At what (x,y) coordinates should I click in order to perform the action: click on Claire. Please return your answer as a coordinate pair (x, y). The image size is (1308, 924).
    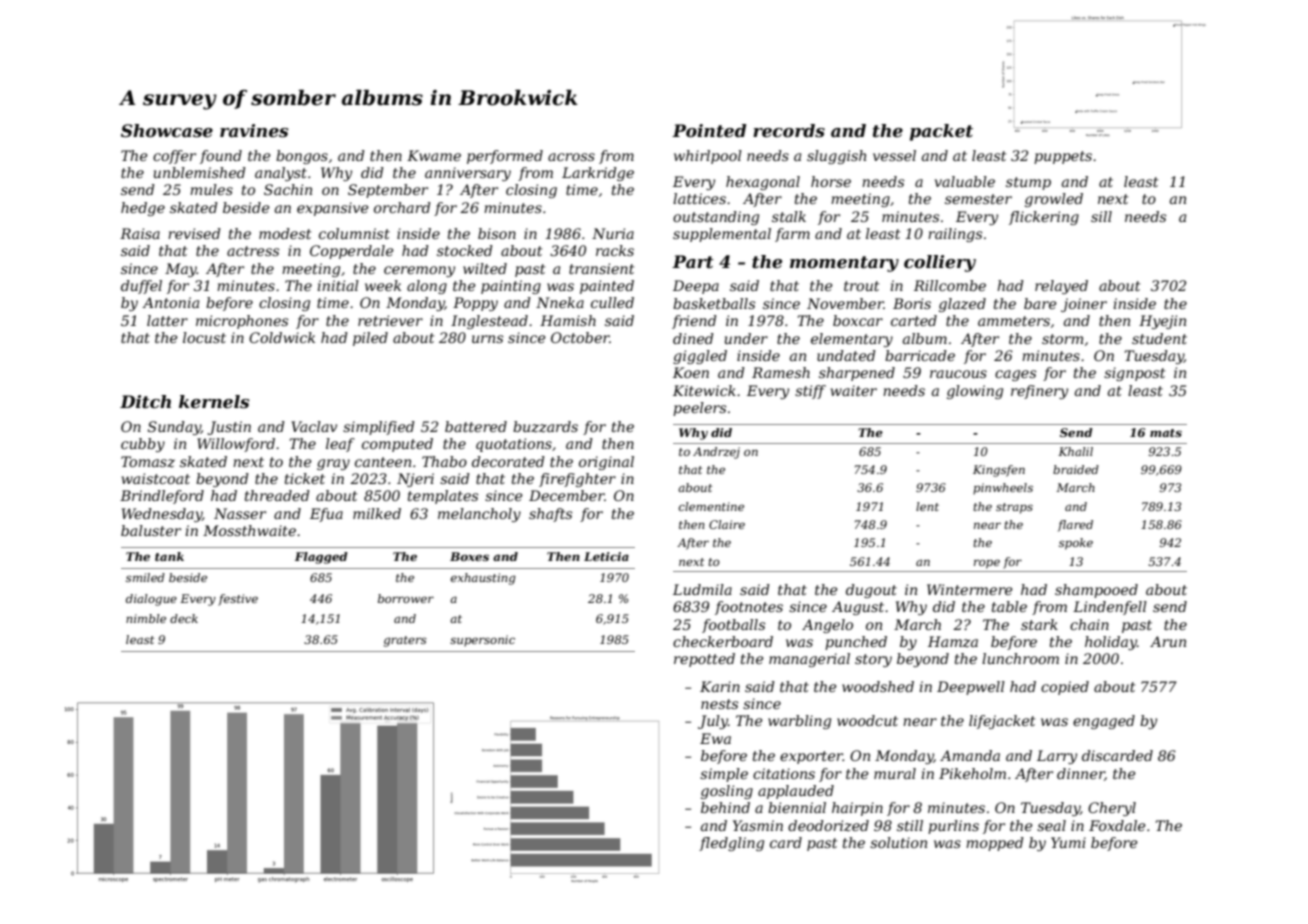
    Looking at the image, I should click on (727, 524).
